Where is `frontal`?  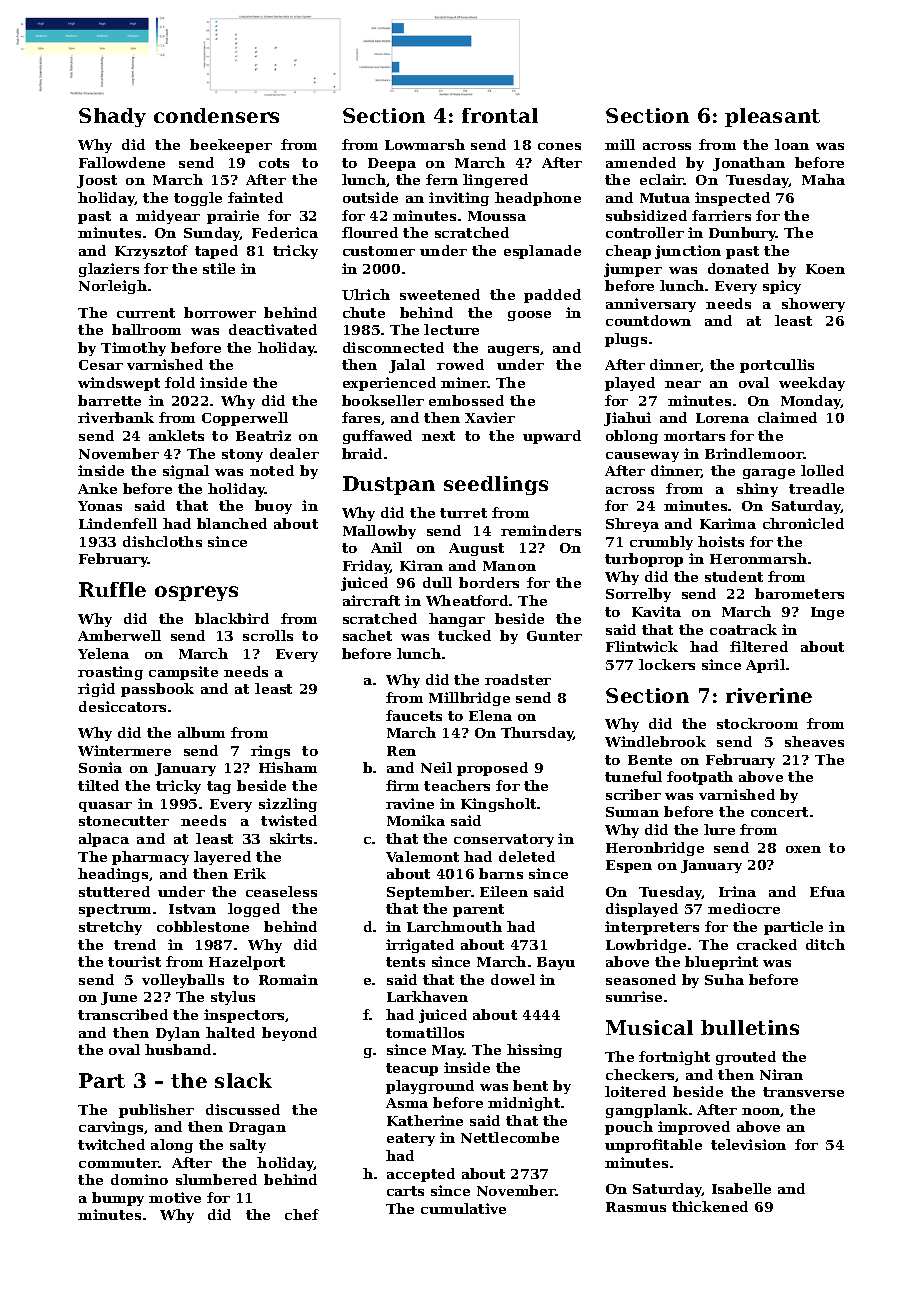 frontal is located at coordinates (500, 115).
